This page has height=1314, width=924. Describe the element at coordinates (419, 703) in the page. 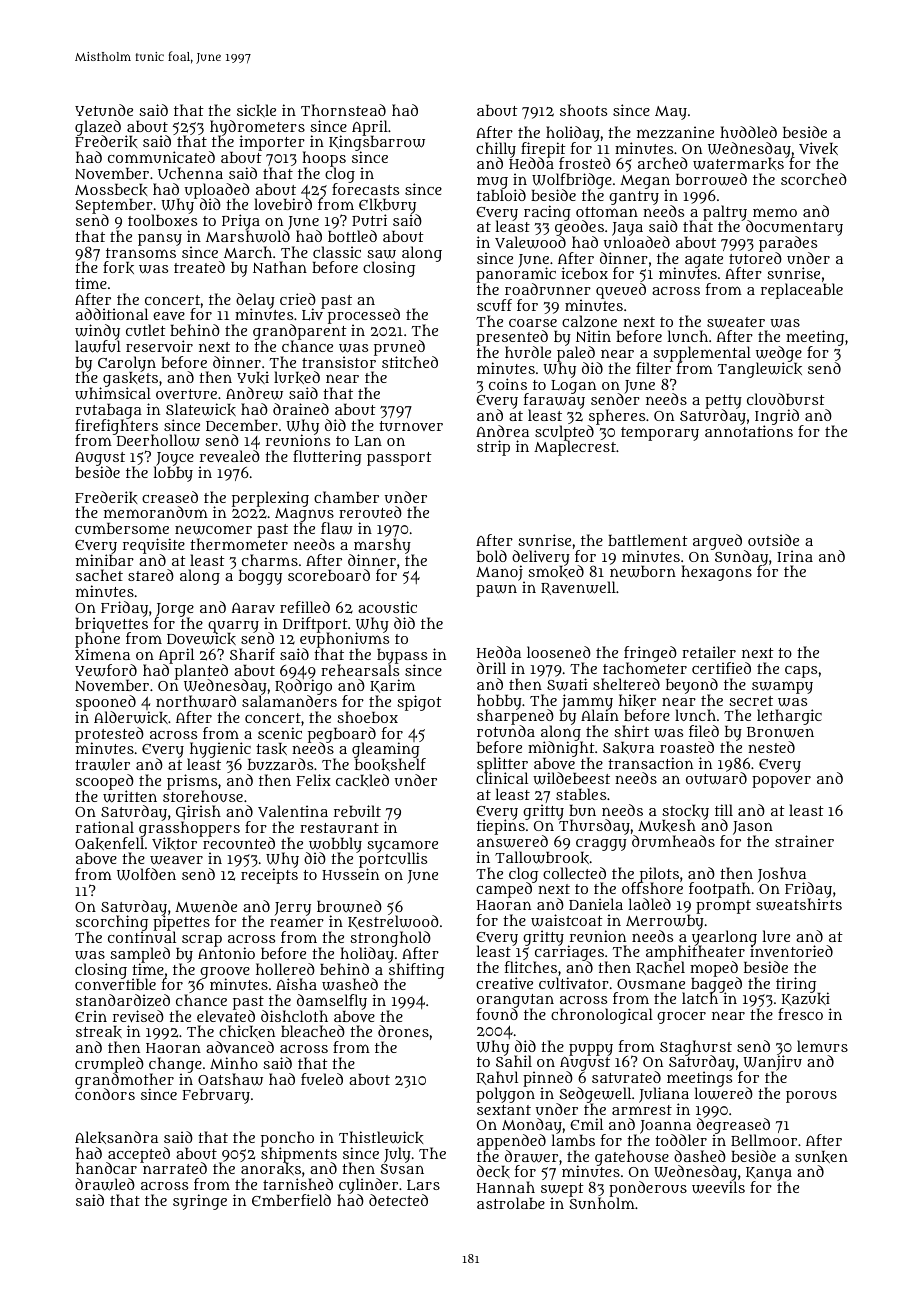

I see `spigot` at that location.
